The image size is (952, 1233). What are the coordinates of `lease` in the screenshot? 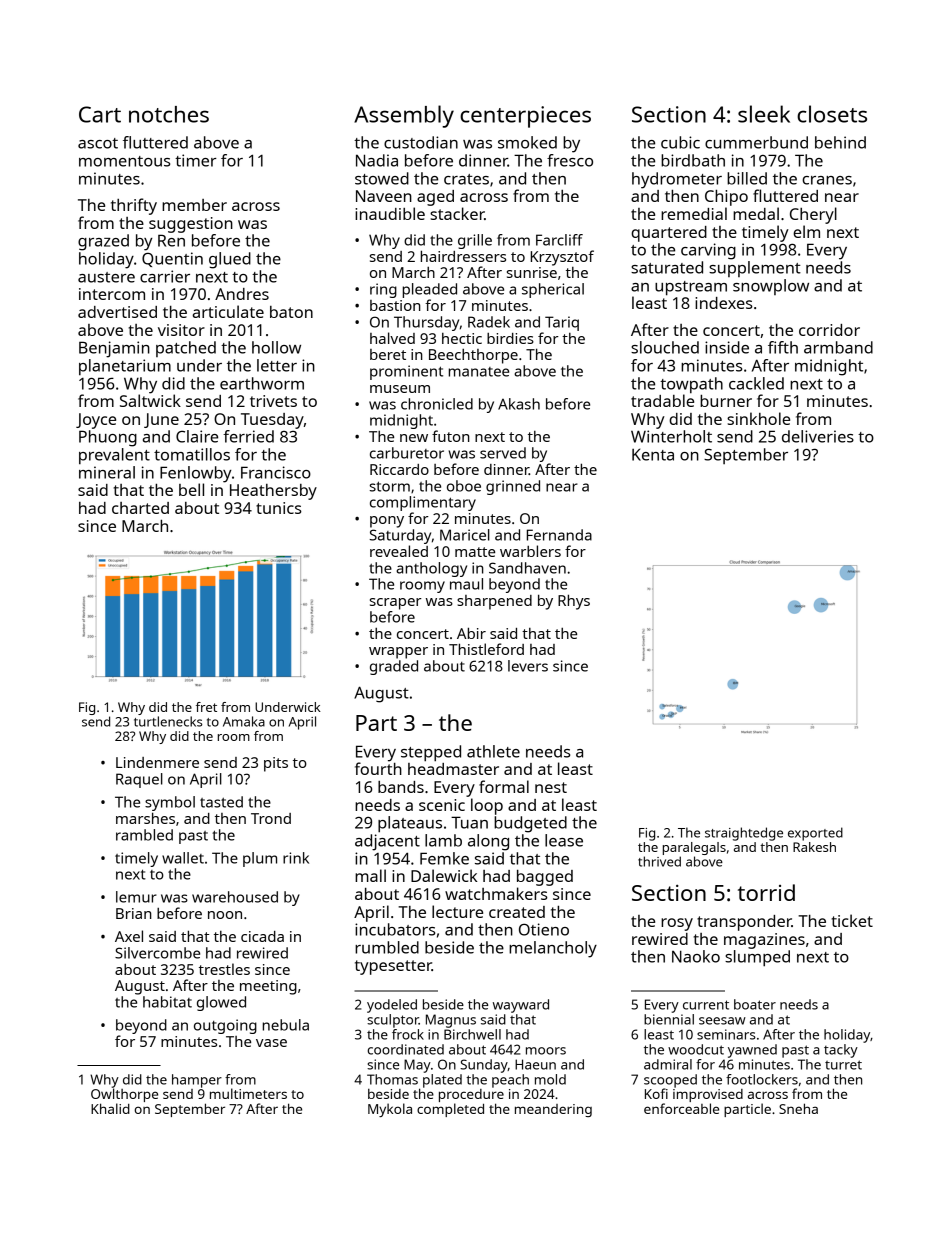 It's located at (564, 840).
